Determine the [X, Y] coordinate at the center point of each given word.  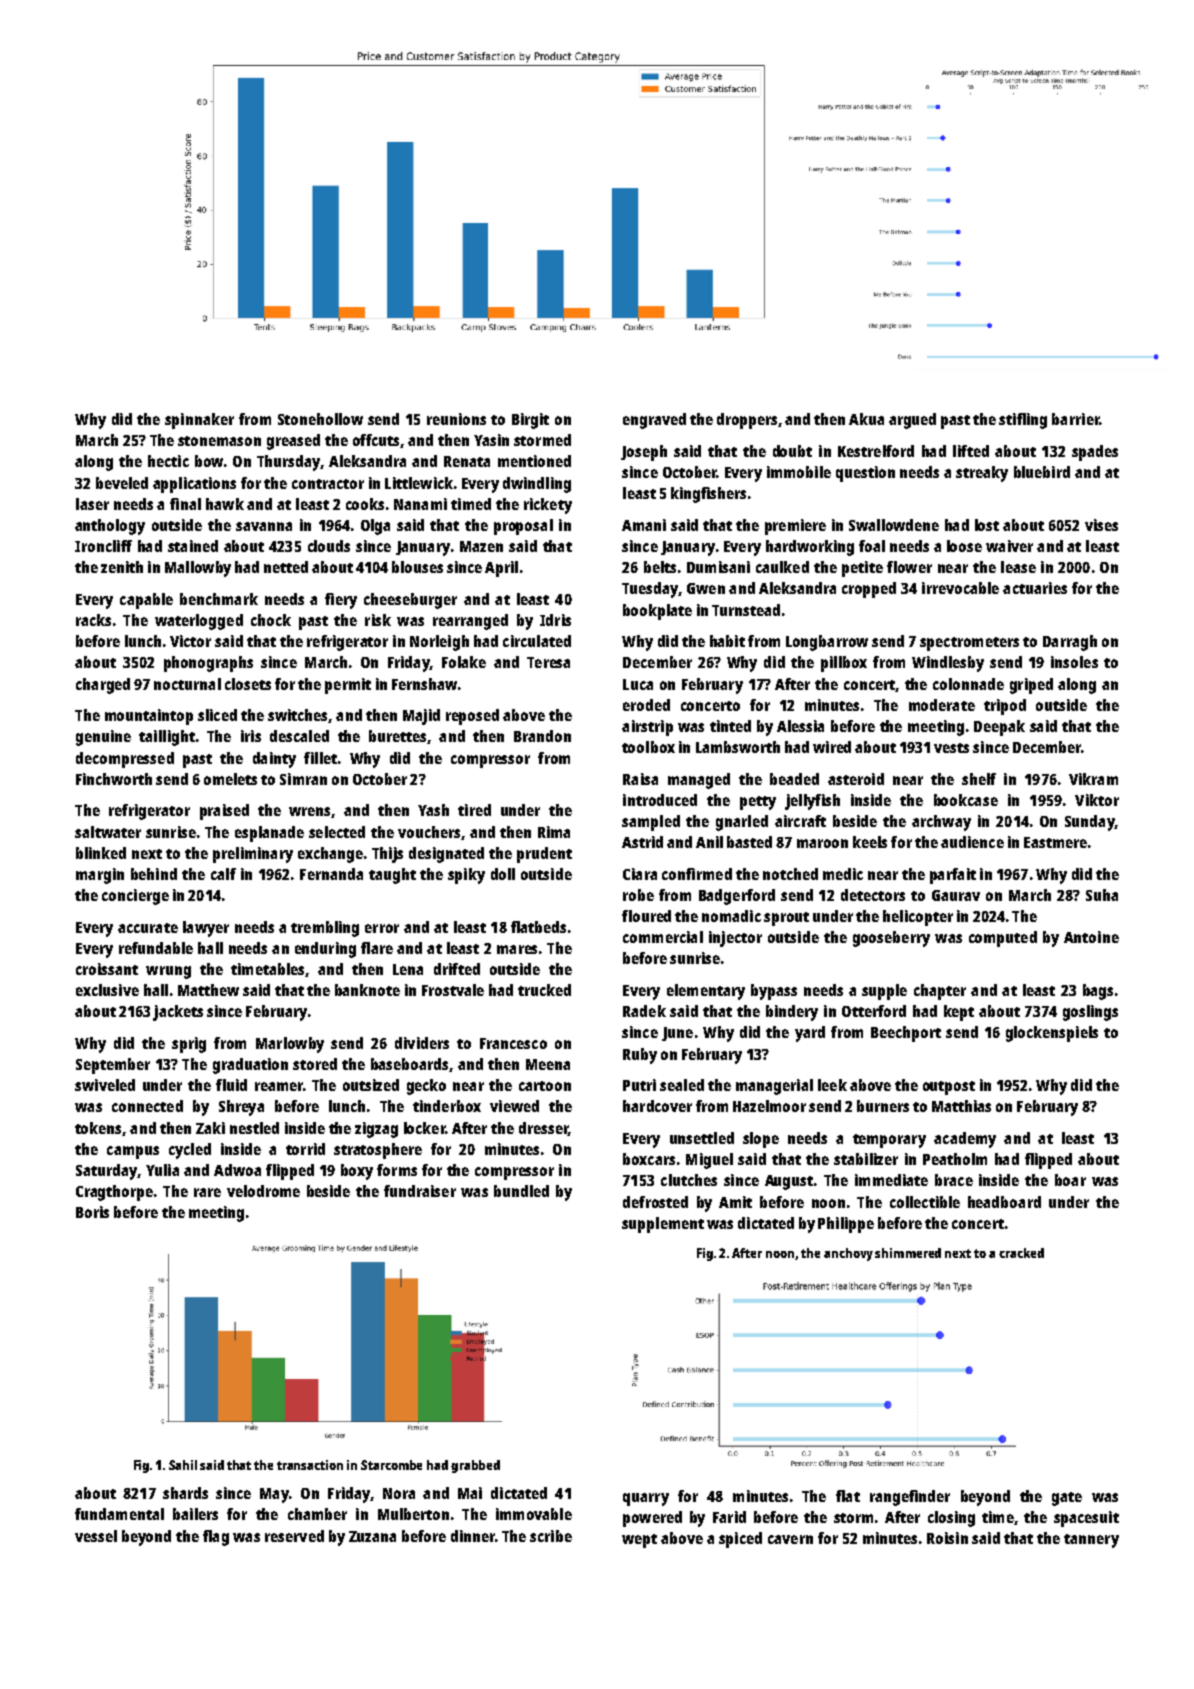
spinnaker [199, 421]
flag [216, 1538]
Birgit [530, 421]
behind [154, 874]
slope [761, 1140]
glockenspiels [1052, 1034]
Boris [92, 1212]
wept [639, 1541]
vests [951, 748]
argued [912, 421]
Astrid [642, 842]
